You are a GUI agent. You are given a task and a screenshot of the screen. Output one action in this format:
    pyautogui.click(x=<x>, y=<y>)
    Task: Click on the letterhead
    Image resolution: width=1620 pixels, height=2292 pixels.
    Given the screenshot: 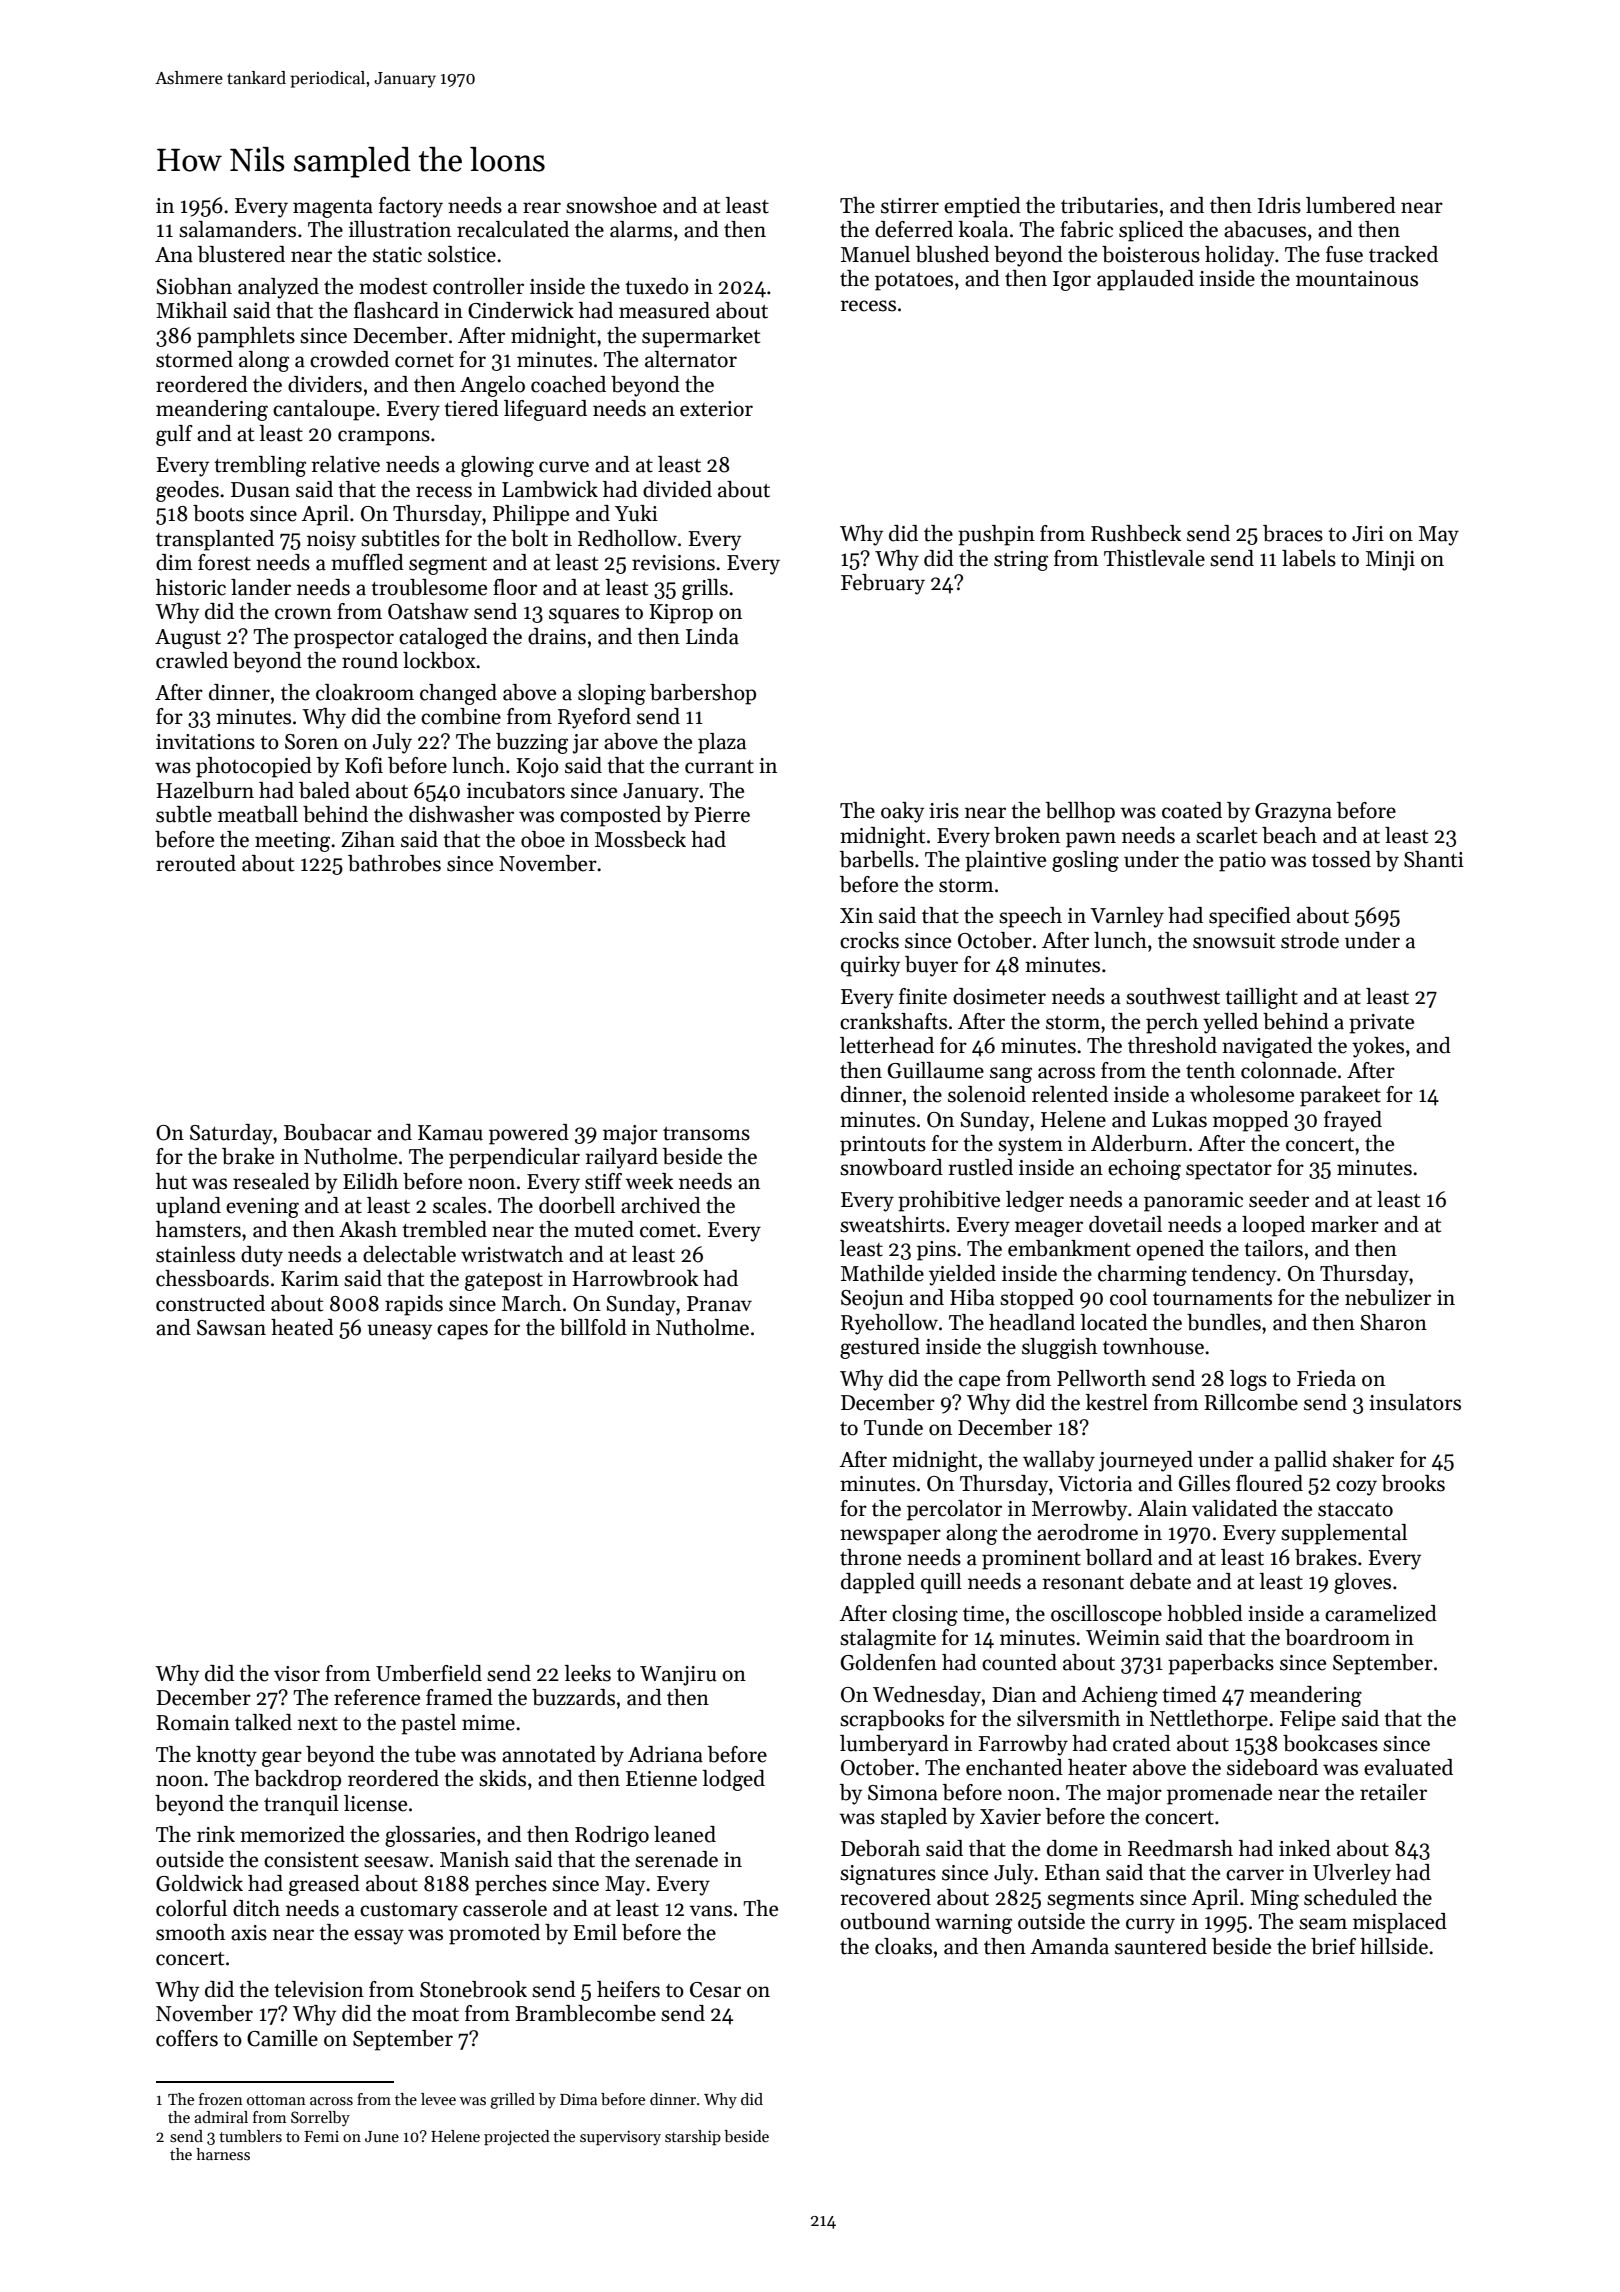 What is the action you would take?
    pyautogui.click(x=887, y=1045)
